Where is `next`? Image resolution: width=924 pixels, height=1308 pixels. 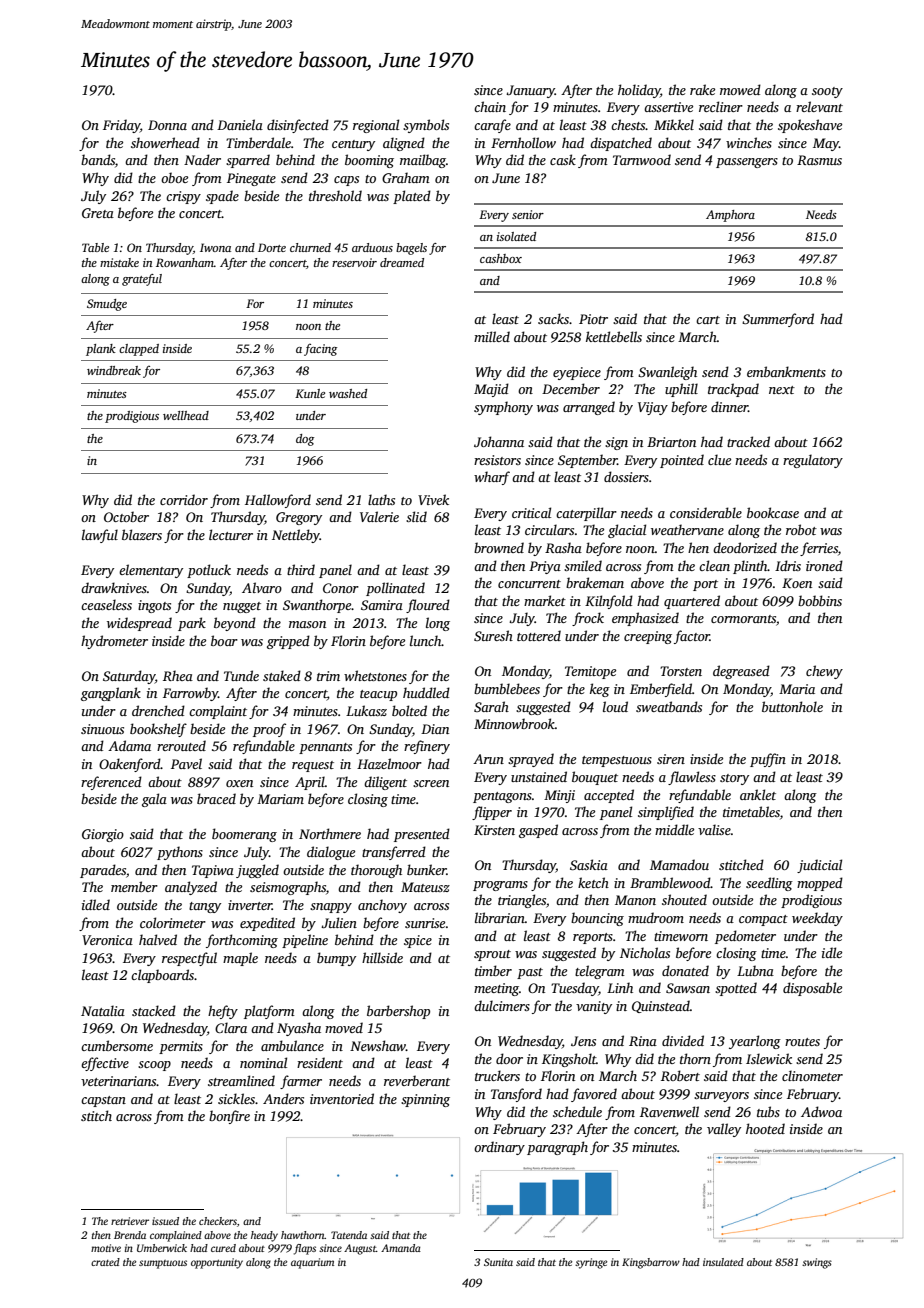 next is located at coordinates (782, 390).
